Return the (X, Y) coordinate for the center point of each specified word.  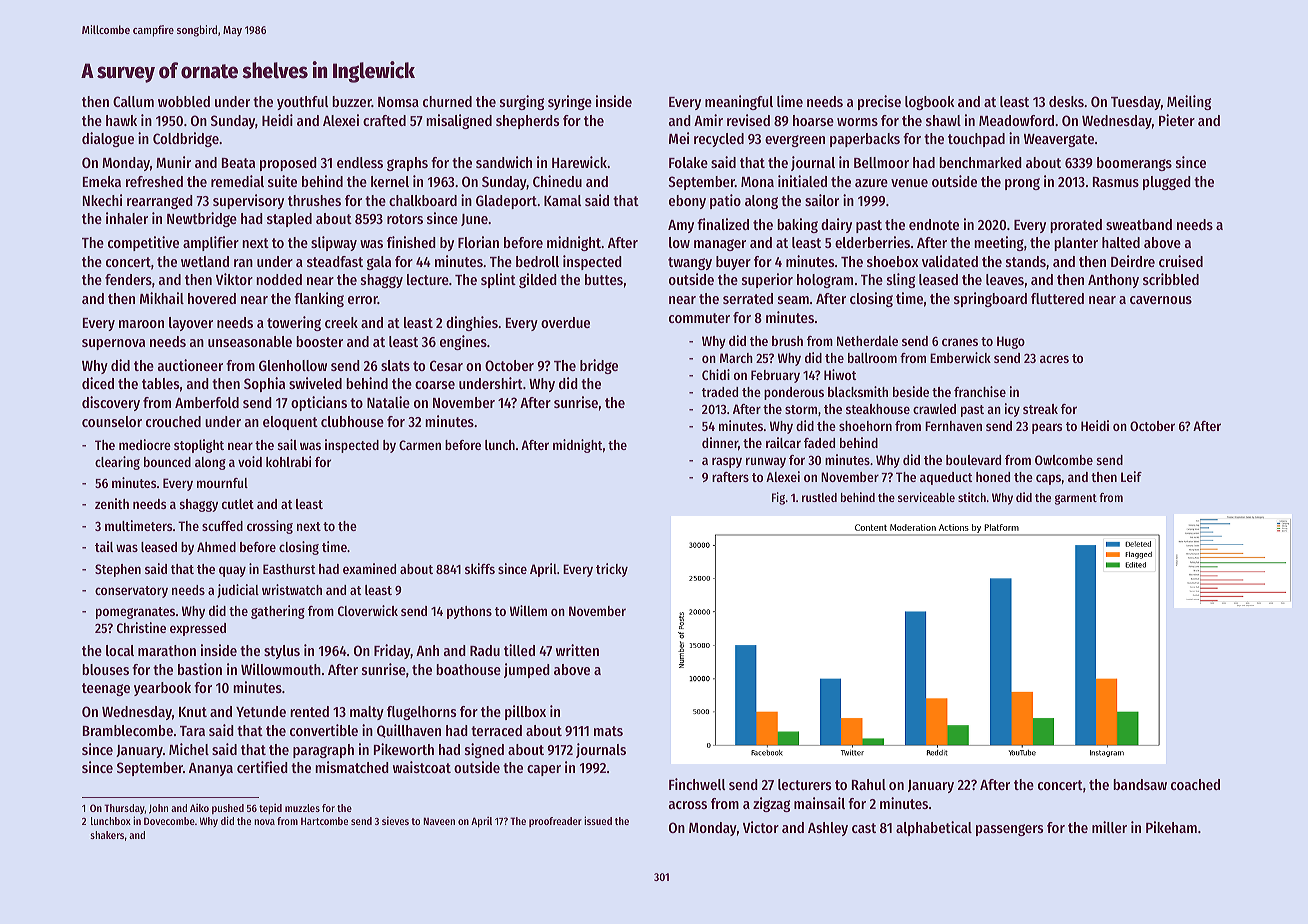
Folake (688, 162)
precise (879, 102)
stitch (972, 497)
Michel (189, 749)
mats (608, 731)
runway (766, 462)
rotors (405, 219)
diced (98, 383)
